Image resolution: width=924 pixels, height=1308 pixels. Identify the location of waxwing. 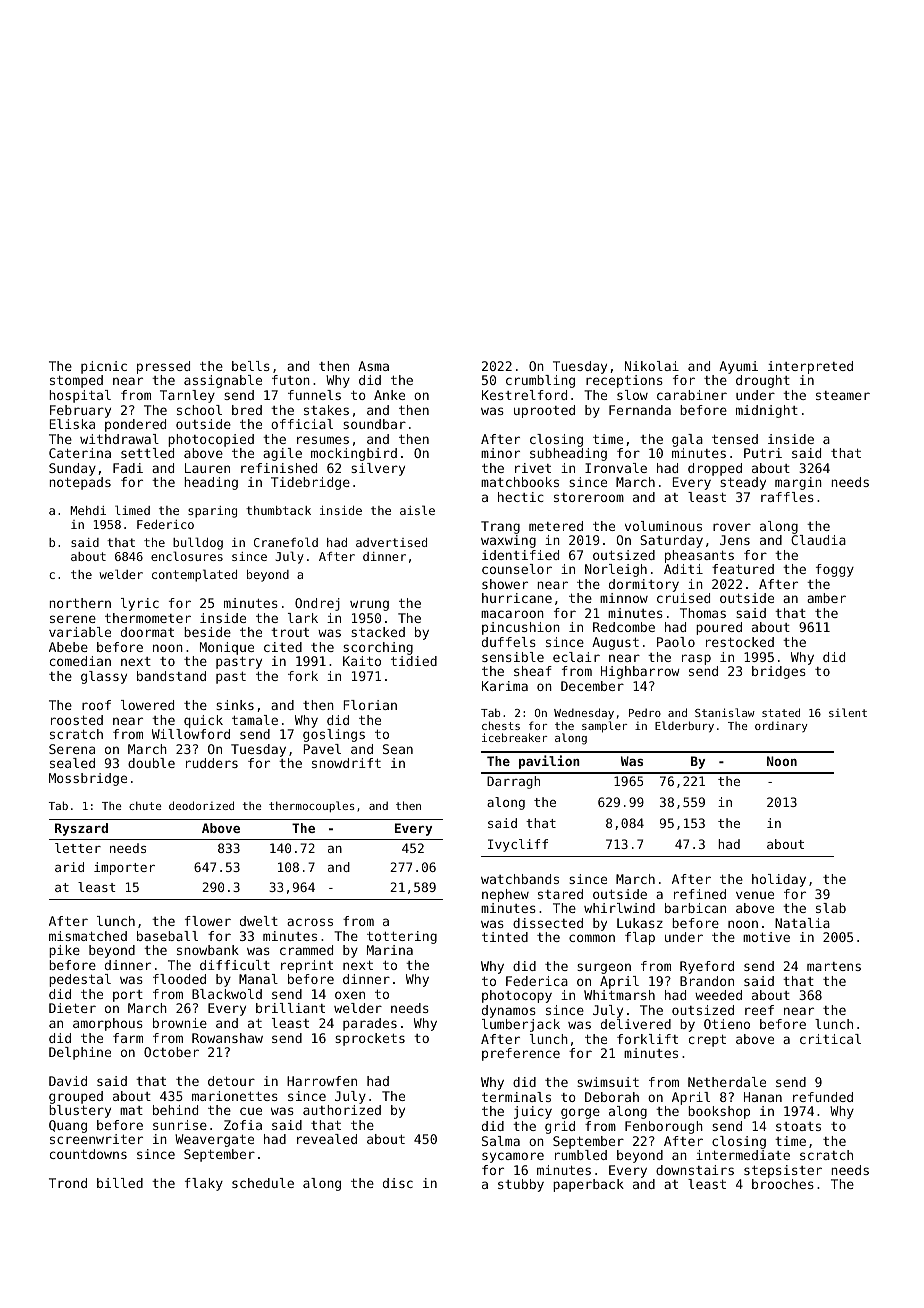
(508, 541).
